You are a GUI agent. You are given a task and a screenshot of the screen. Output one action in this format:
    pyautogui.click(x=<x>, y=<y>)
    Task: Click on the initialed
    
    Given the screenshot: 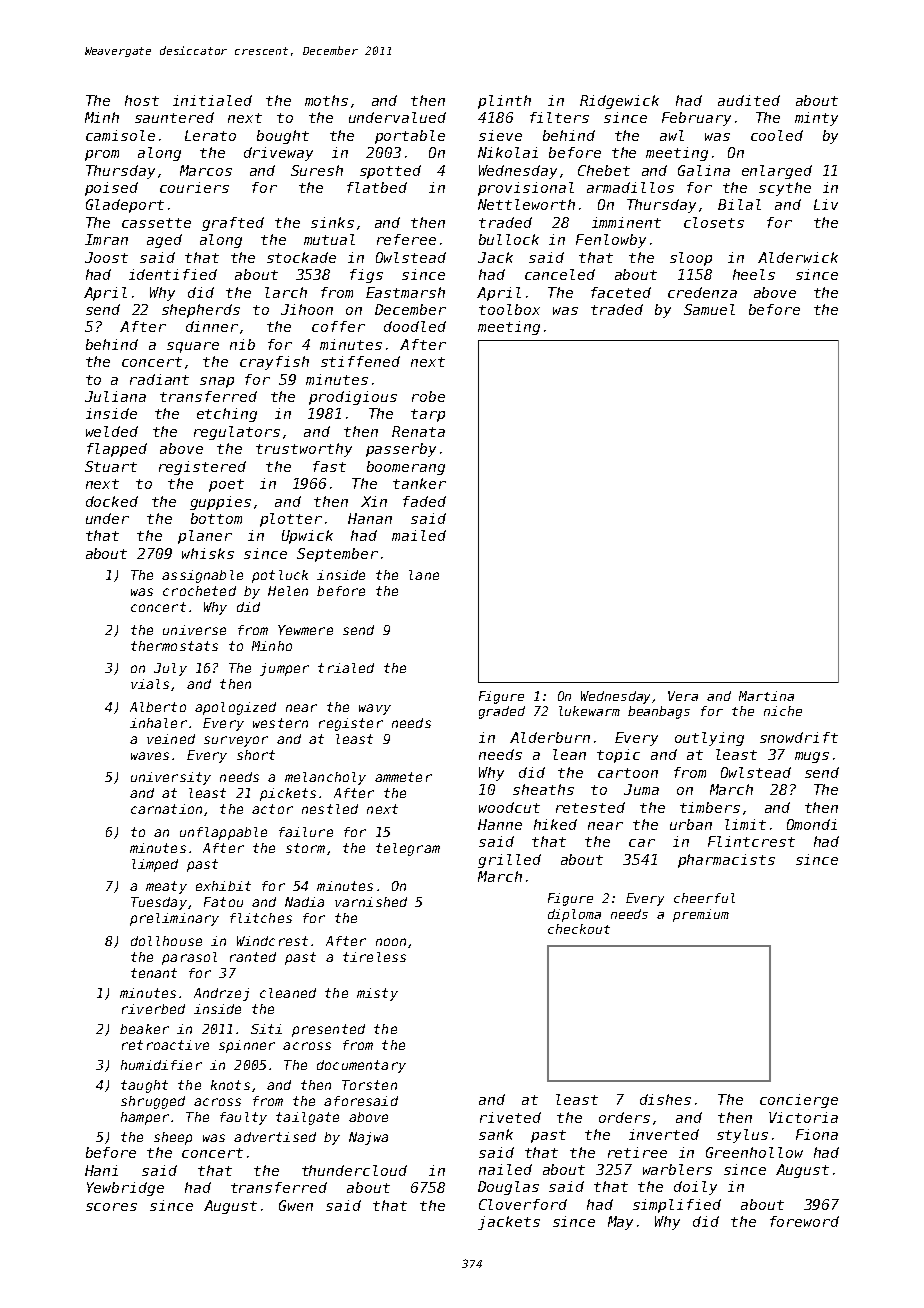 What is the action you would take?
    pyautogui.click(x=212, y=100)
